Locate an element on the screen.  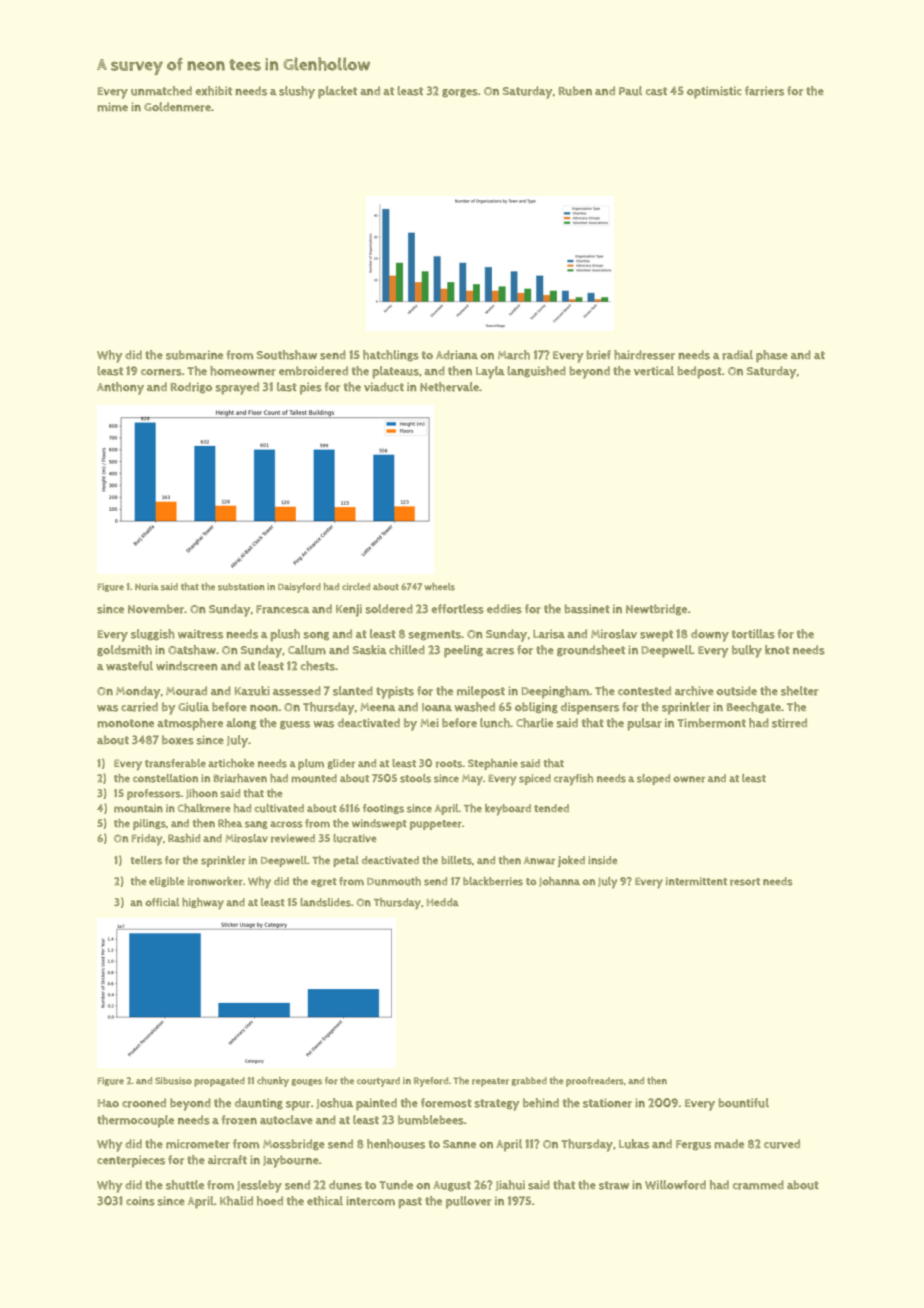
Ryeford is located at coordinates (431, 1082).
